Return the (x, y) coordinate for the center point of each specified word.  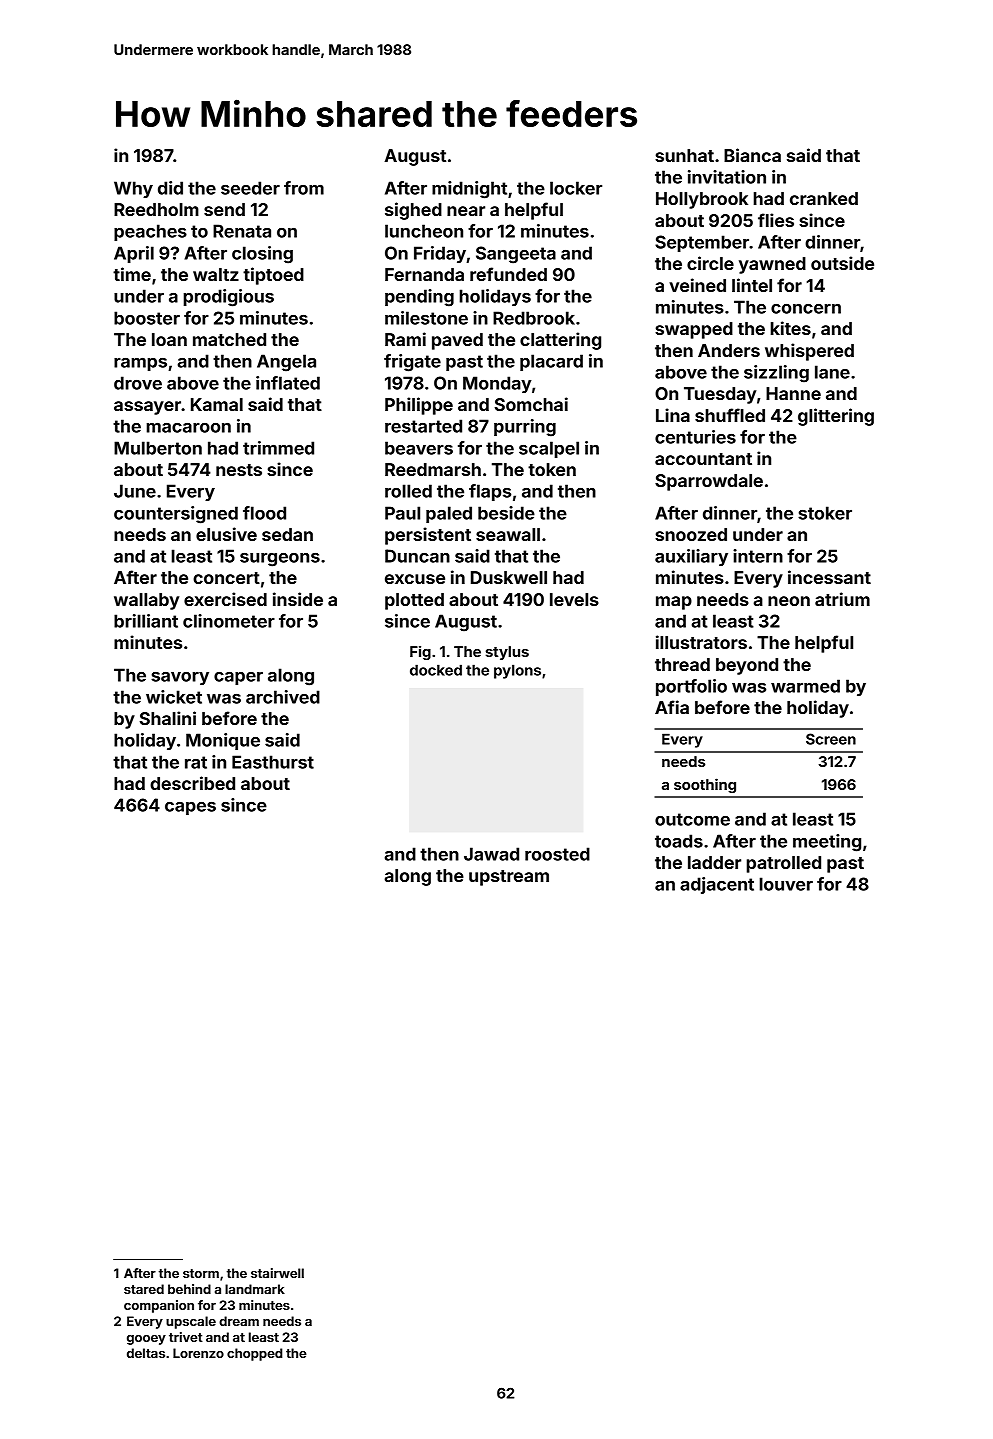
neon (789, 601)
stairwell (277, 1273)
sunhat (684, 155)
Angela (286, 363)
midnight (469, 190)
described (192, 783)
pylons (517, 671)
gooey (146, 1340)
